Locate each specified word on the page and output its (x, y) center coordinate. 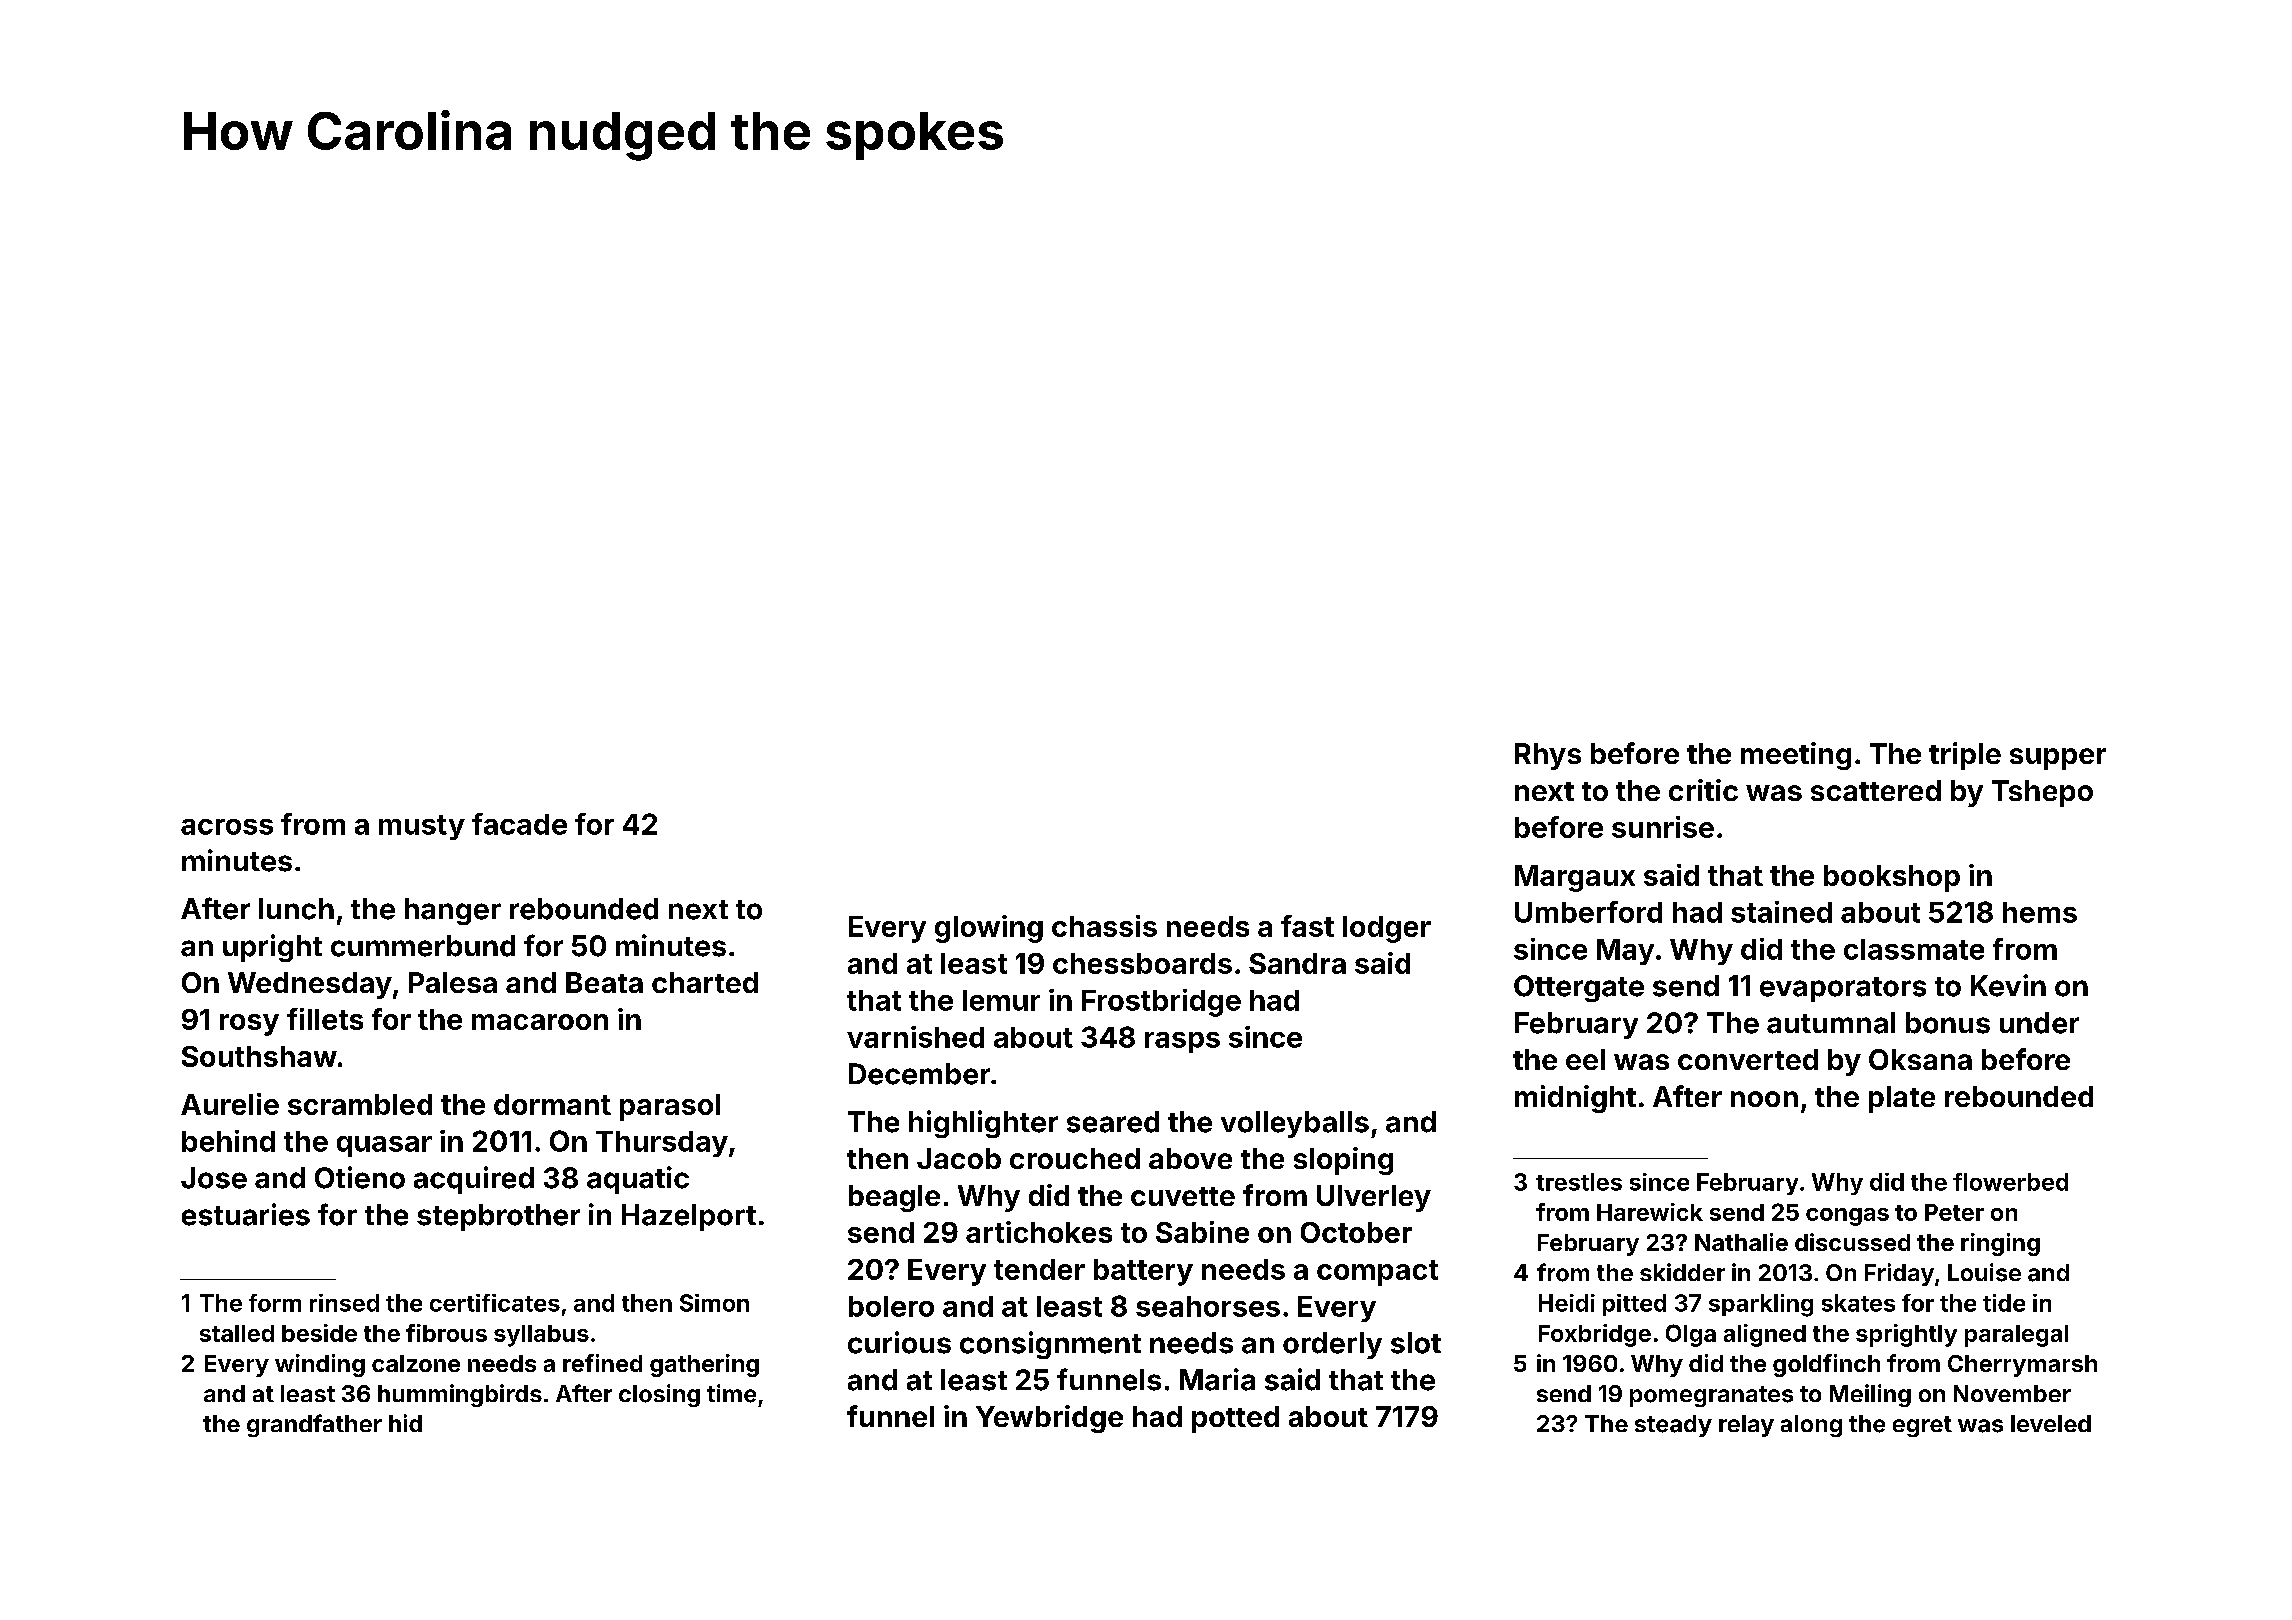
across (227, 827)
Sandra (1297, 963)
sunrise (1663, 827)
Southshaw (259, 1056)
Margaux (1575, 878)
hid (405, 1423)
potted (1235, 1419)
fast (1307, 926)
